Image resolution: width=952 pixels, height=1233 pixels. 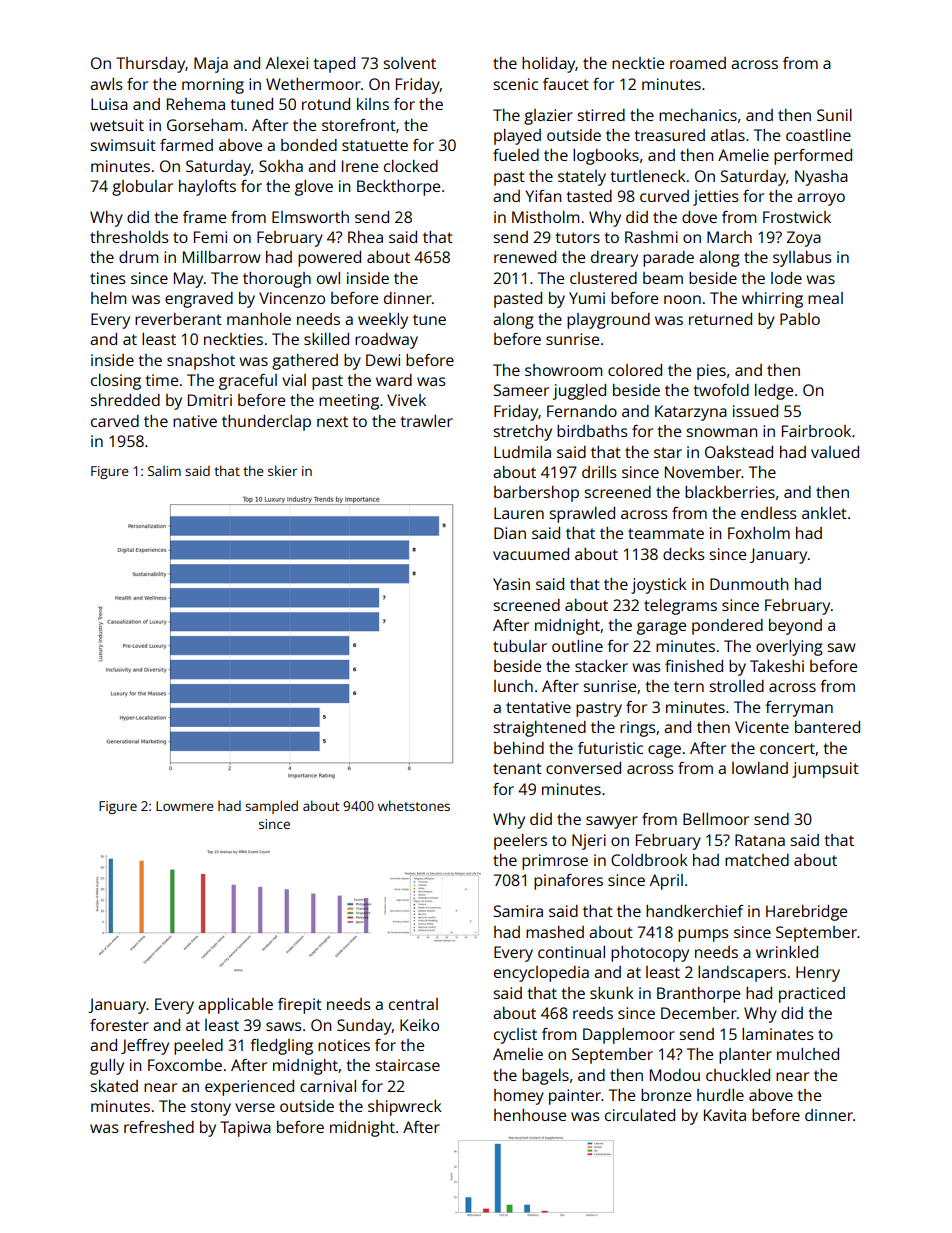 I want to click on henhouse, so click(x=530, y=1115).
